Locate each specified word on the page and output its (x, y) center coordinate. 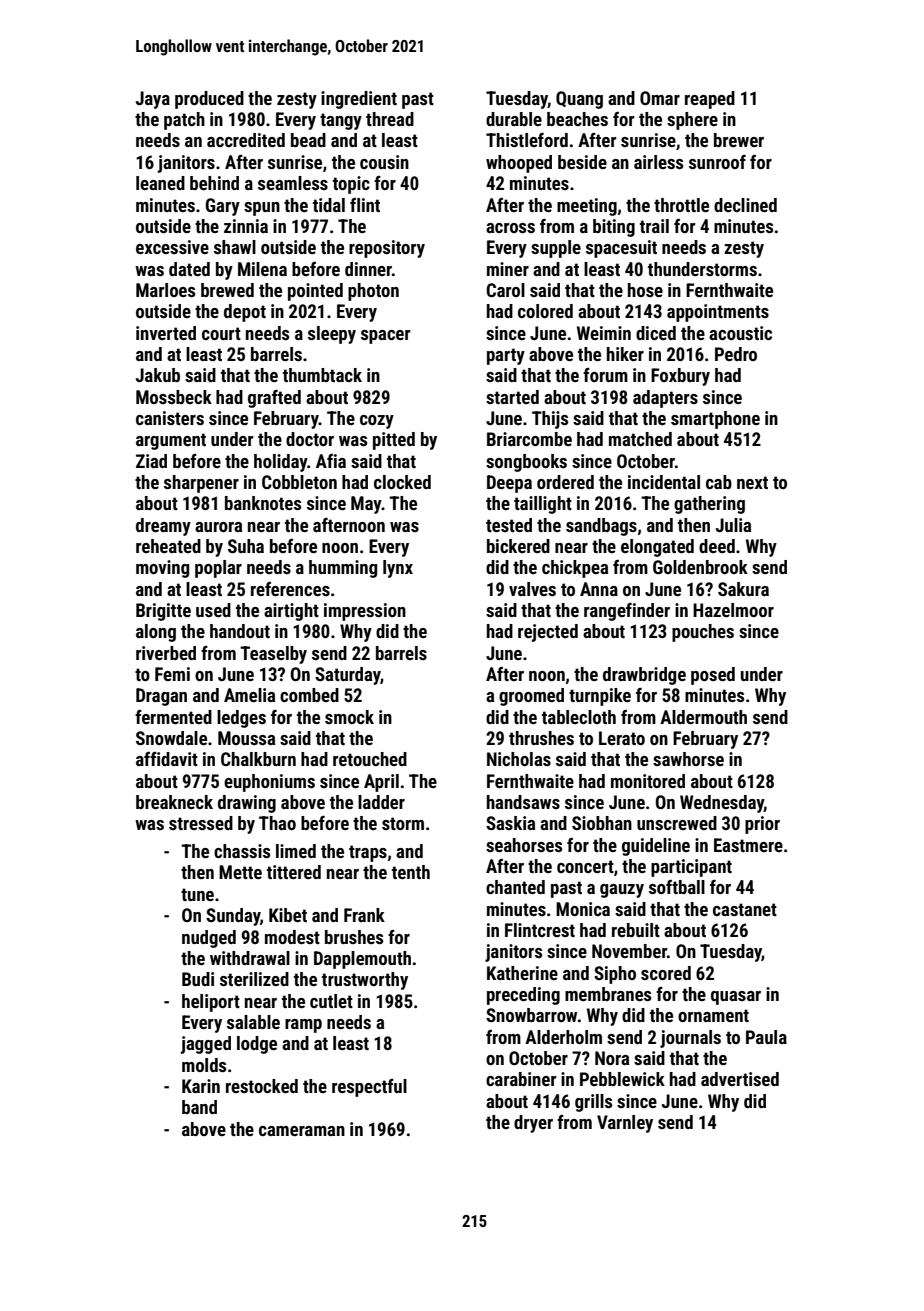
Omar (660, 98)
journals (690, 1039)
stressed (201, 823)
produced (209, 100)
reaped (710, 100)
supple (556, 249)
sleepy (332, 335)
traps (368, 853)
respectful (369, 1088)
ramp (303, 1026)
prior (762, 825)
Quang (579, 100)
